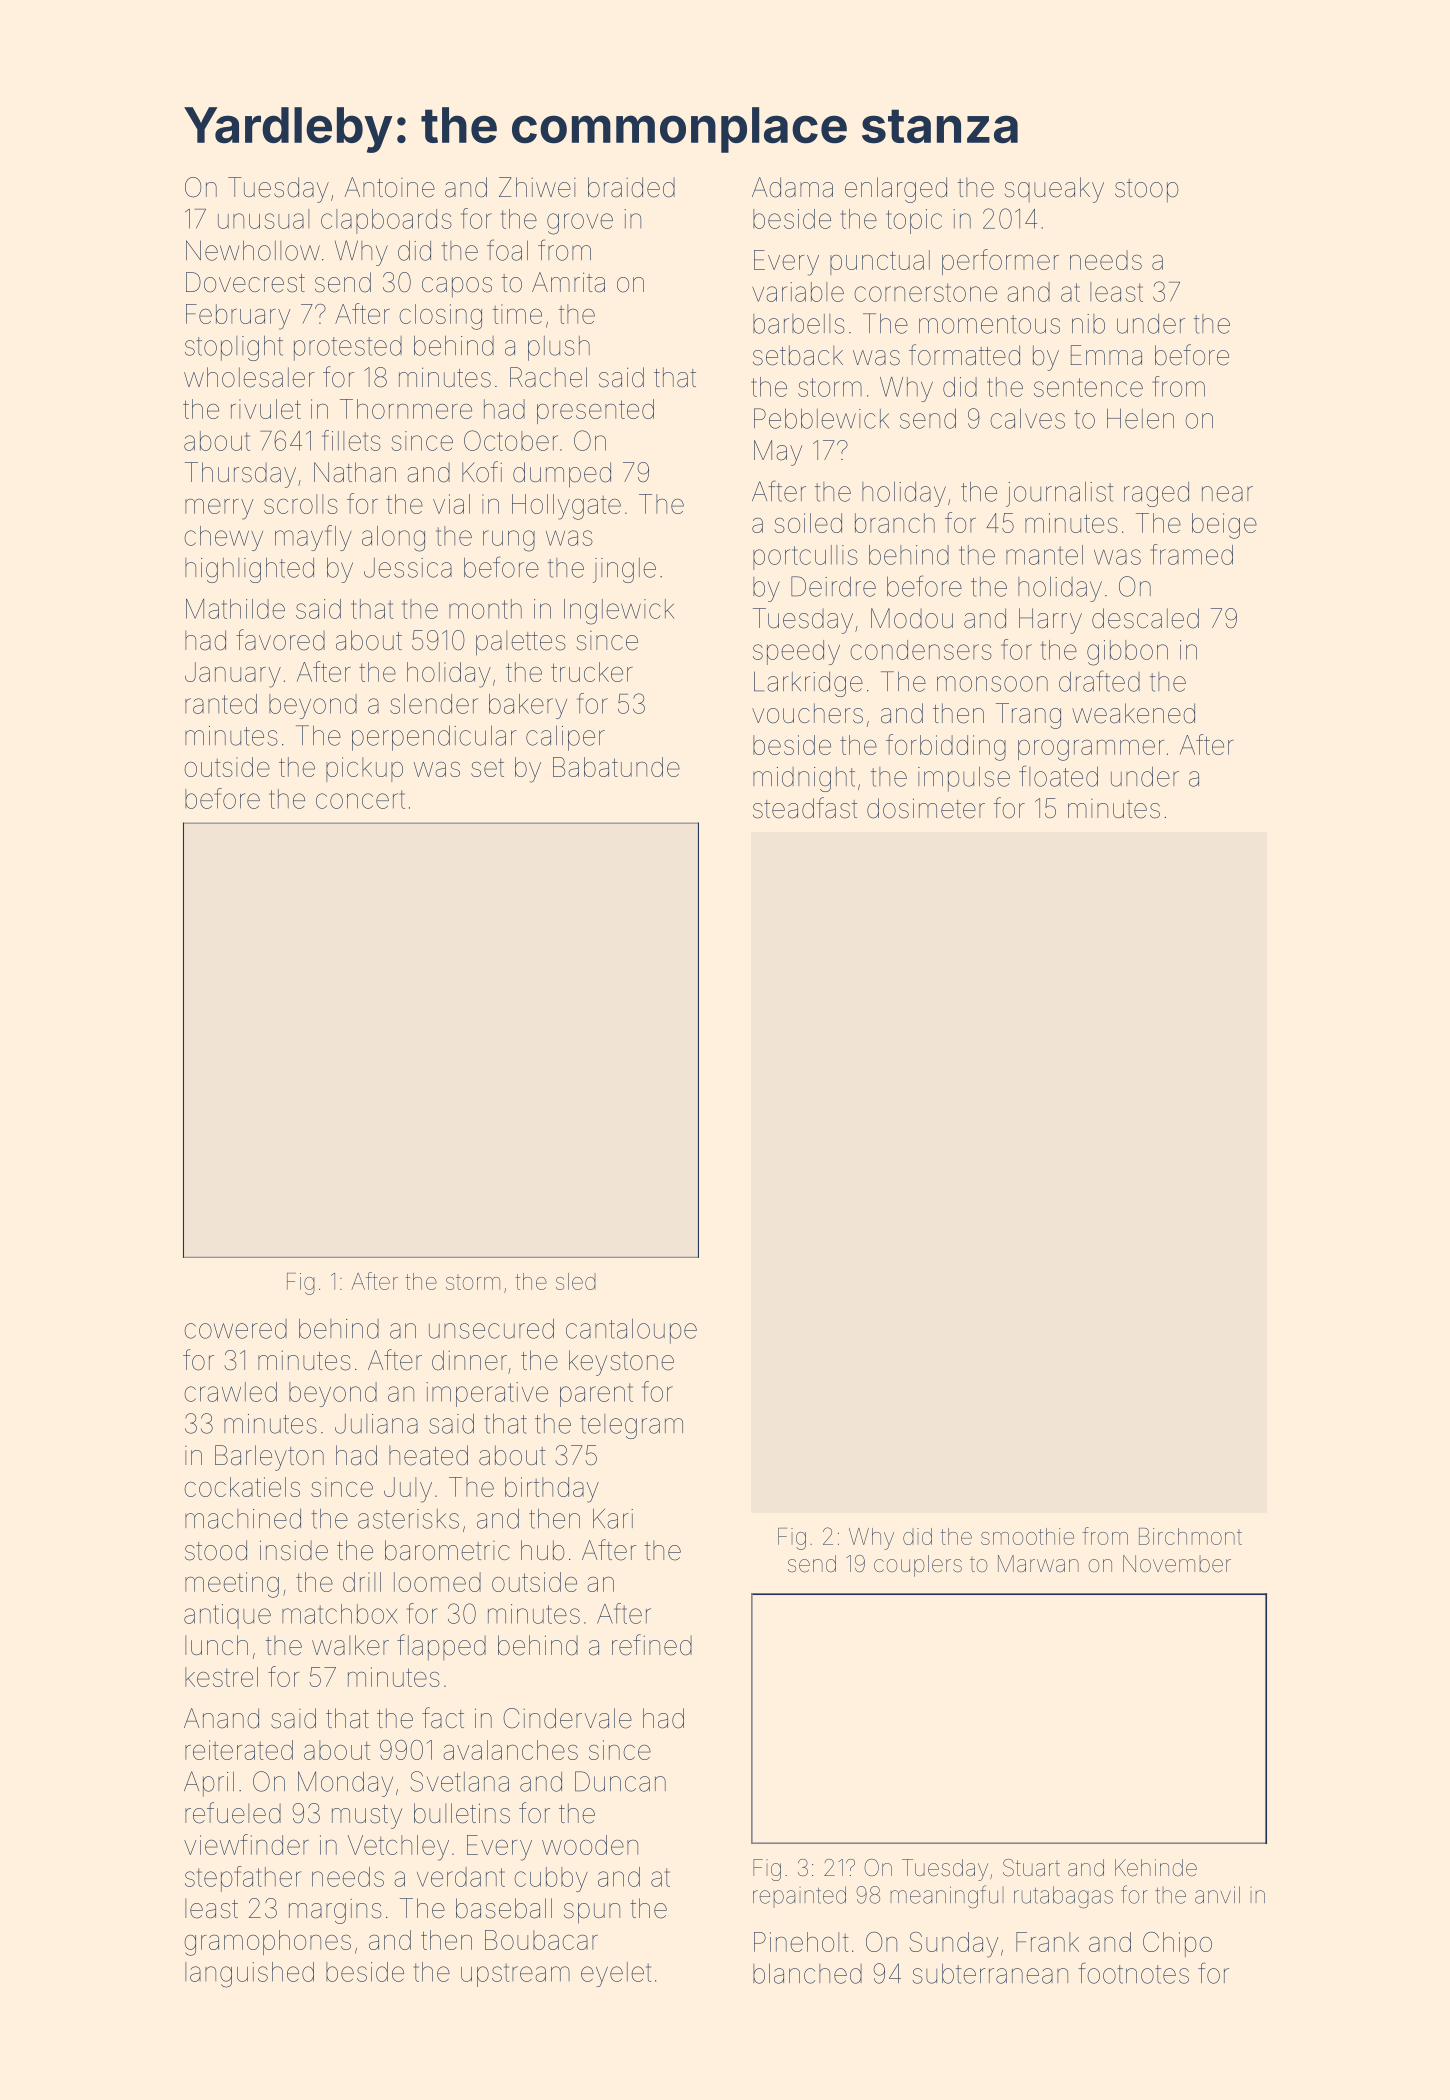  What do you see at coordinates (805, 808) in the image?
I see `steadfast` at bounding box center [805, 808].
